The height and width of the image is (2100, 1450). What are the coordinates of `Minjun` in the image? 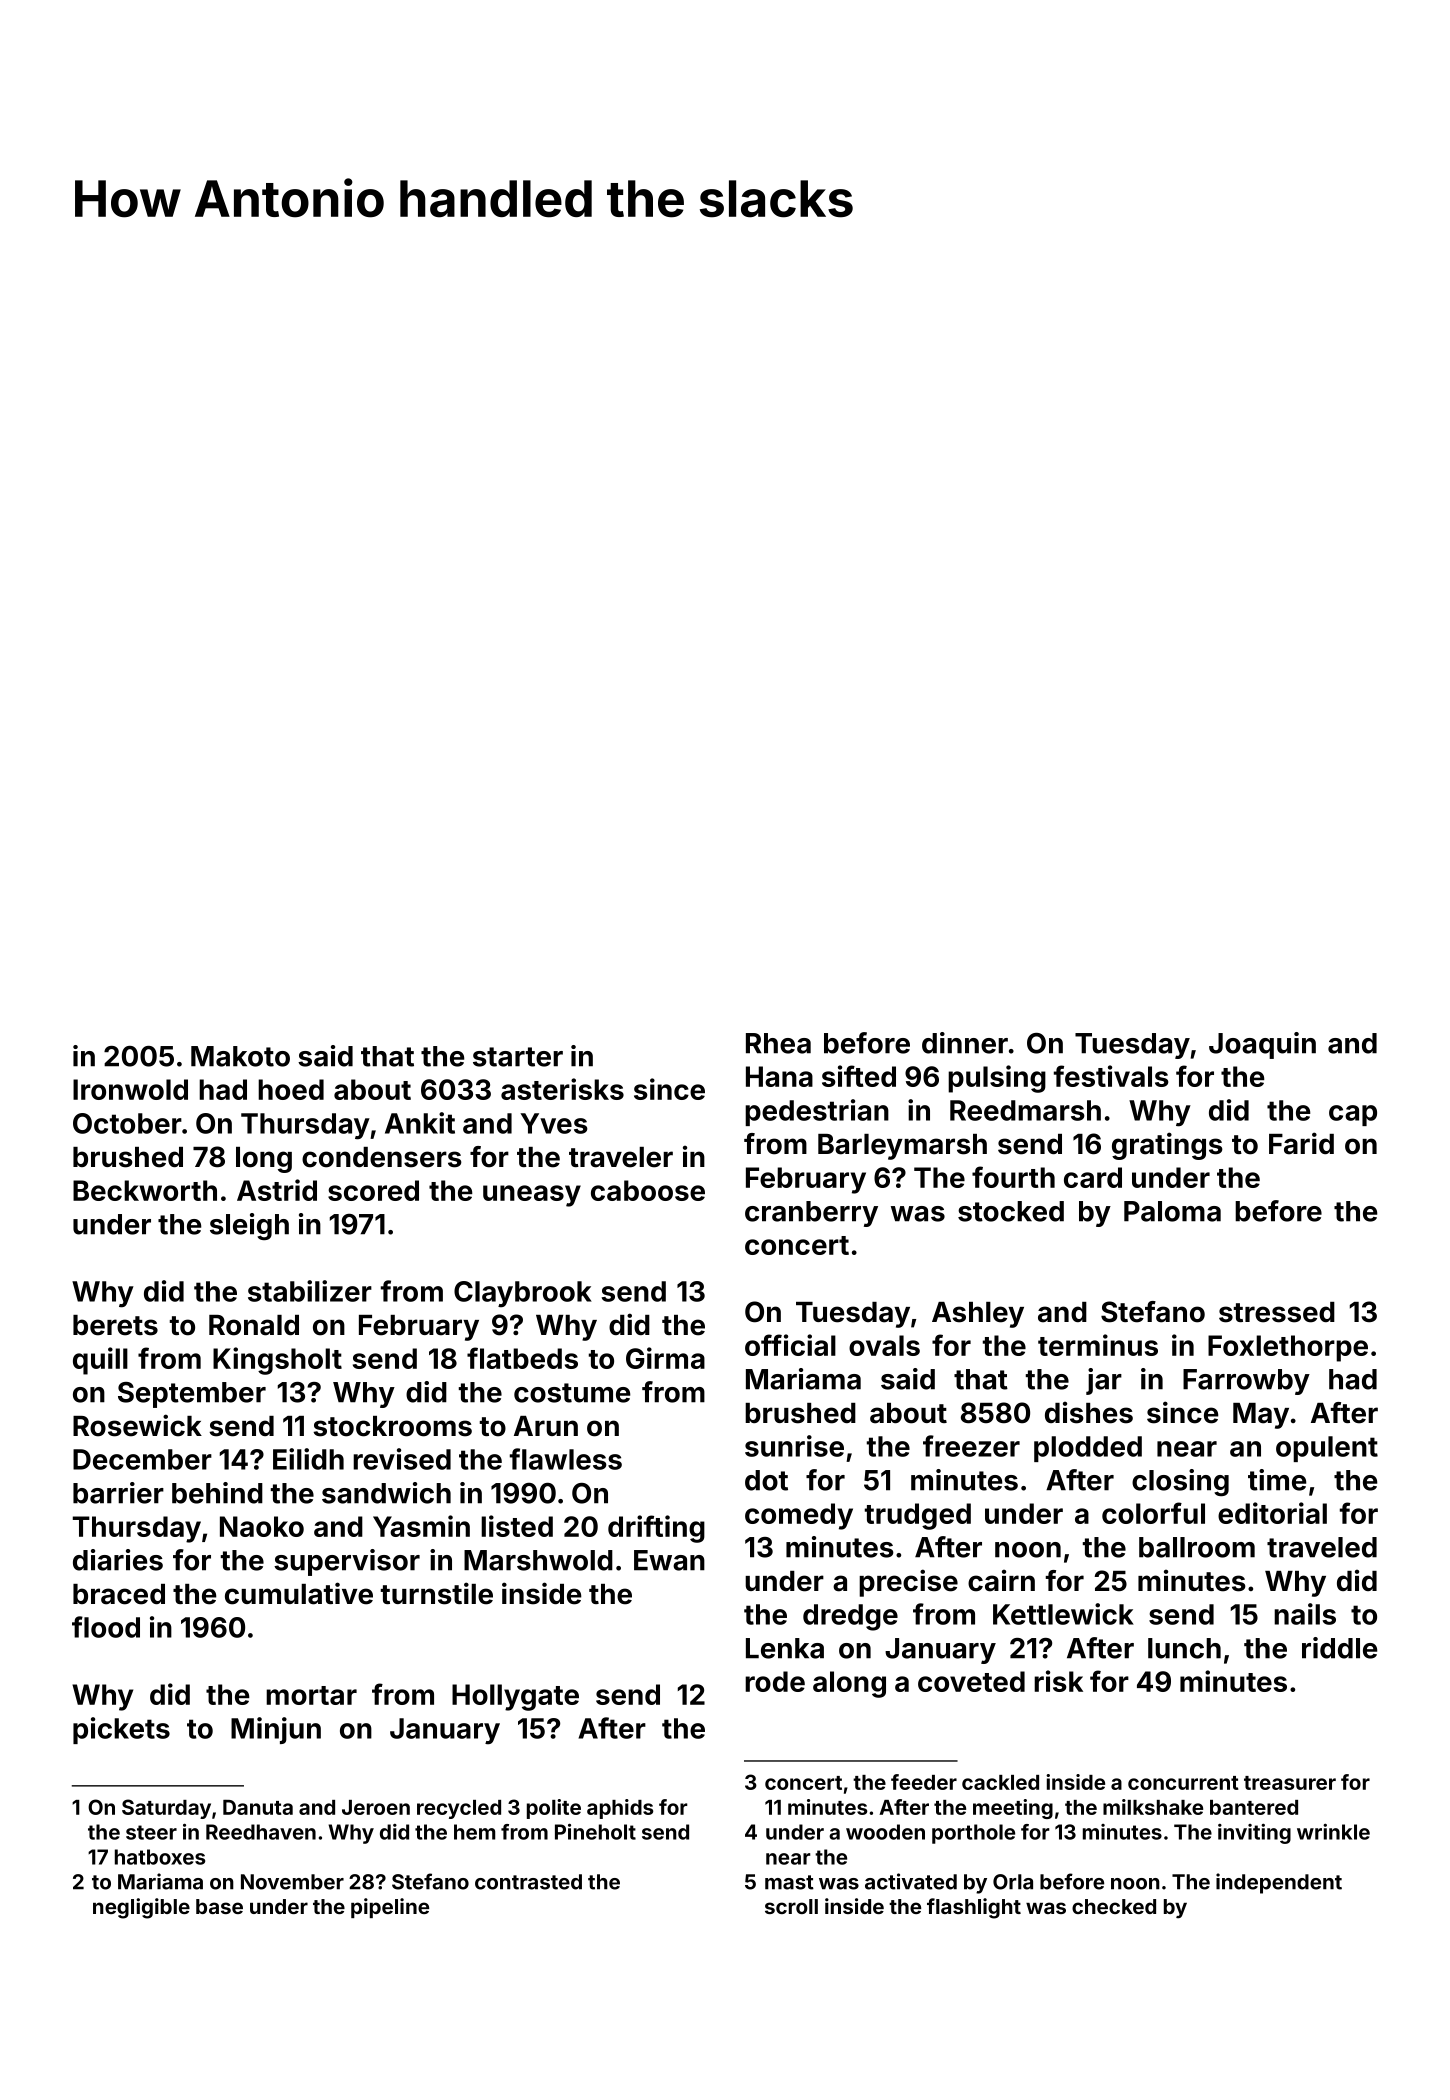 It's located at (276, 1730).
